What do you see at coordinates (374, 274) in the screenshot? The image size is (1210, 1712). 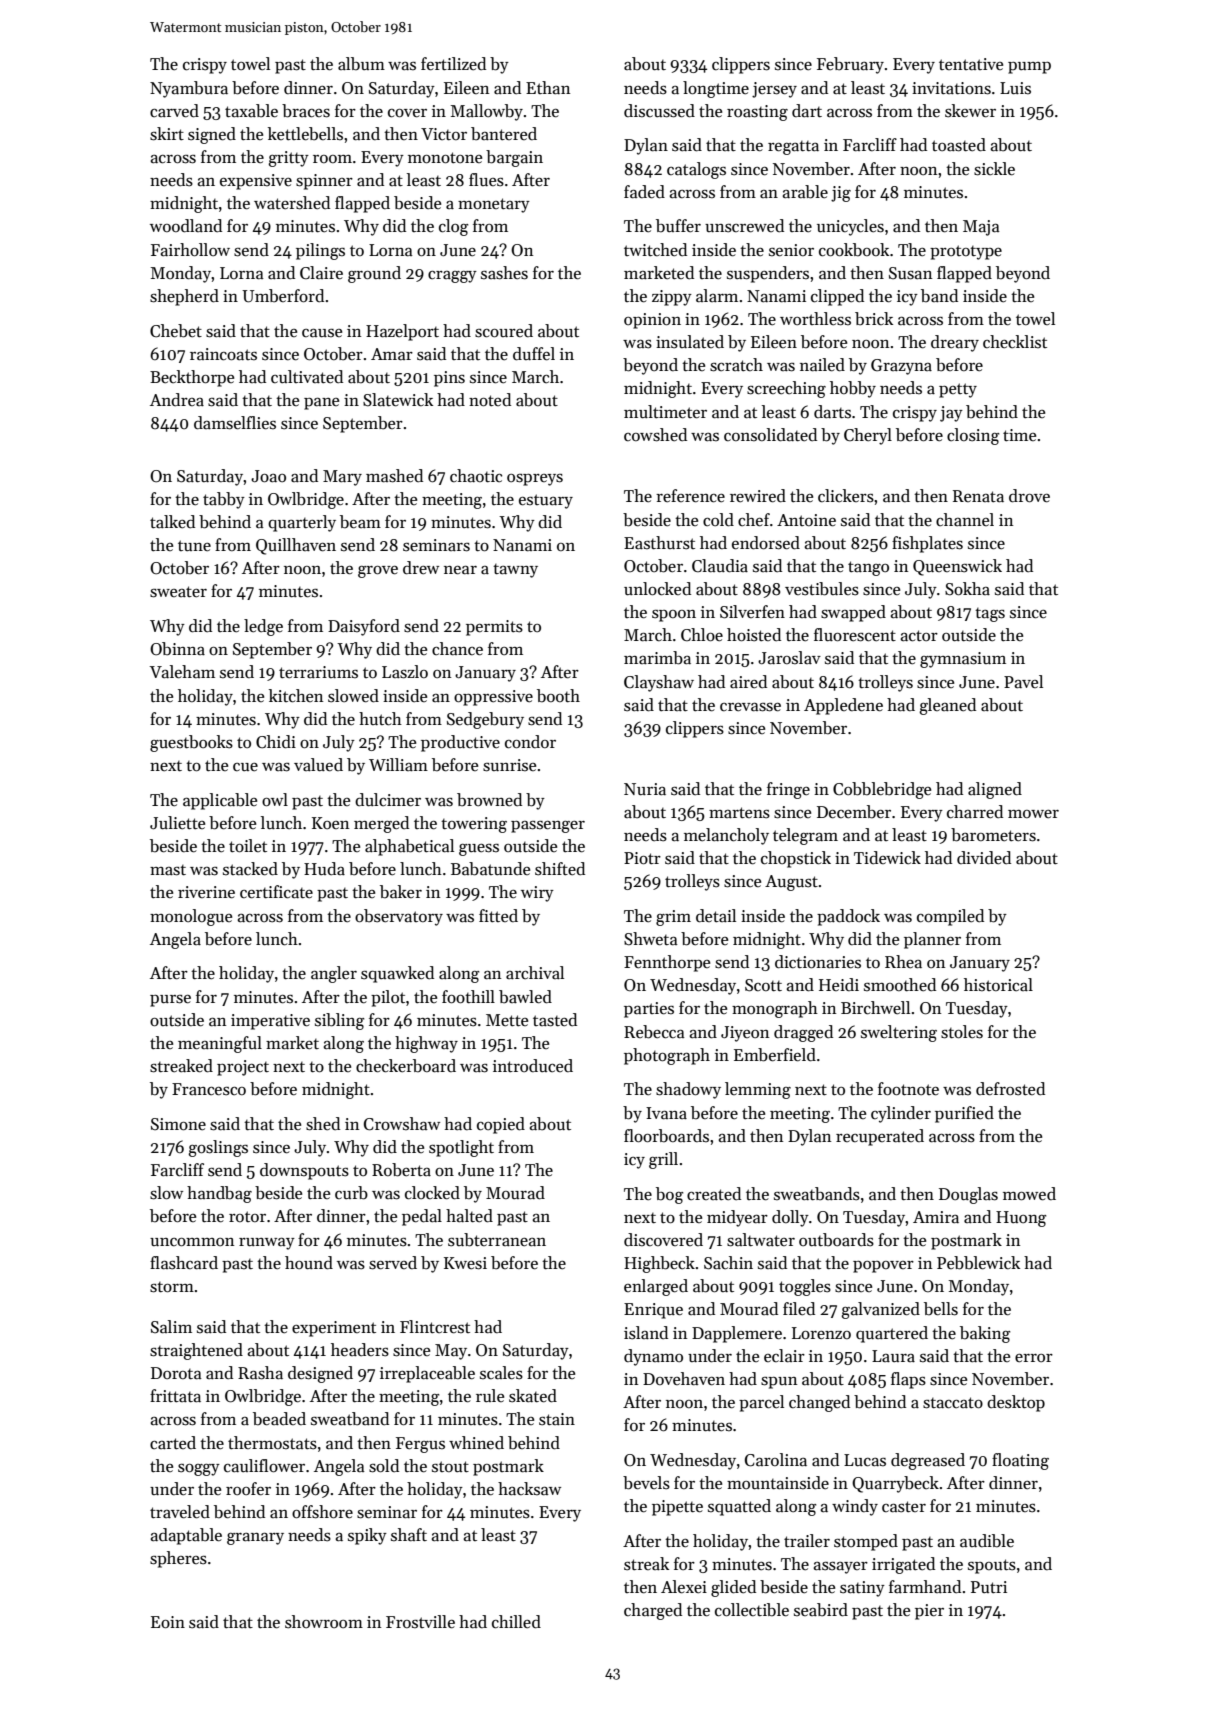 I see `ground` at bounding box center [374, 274].
